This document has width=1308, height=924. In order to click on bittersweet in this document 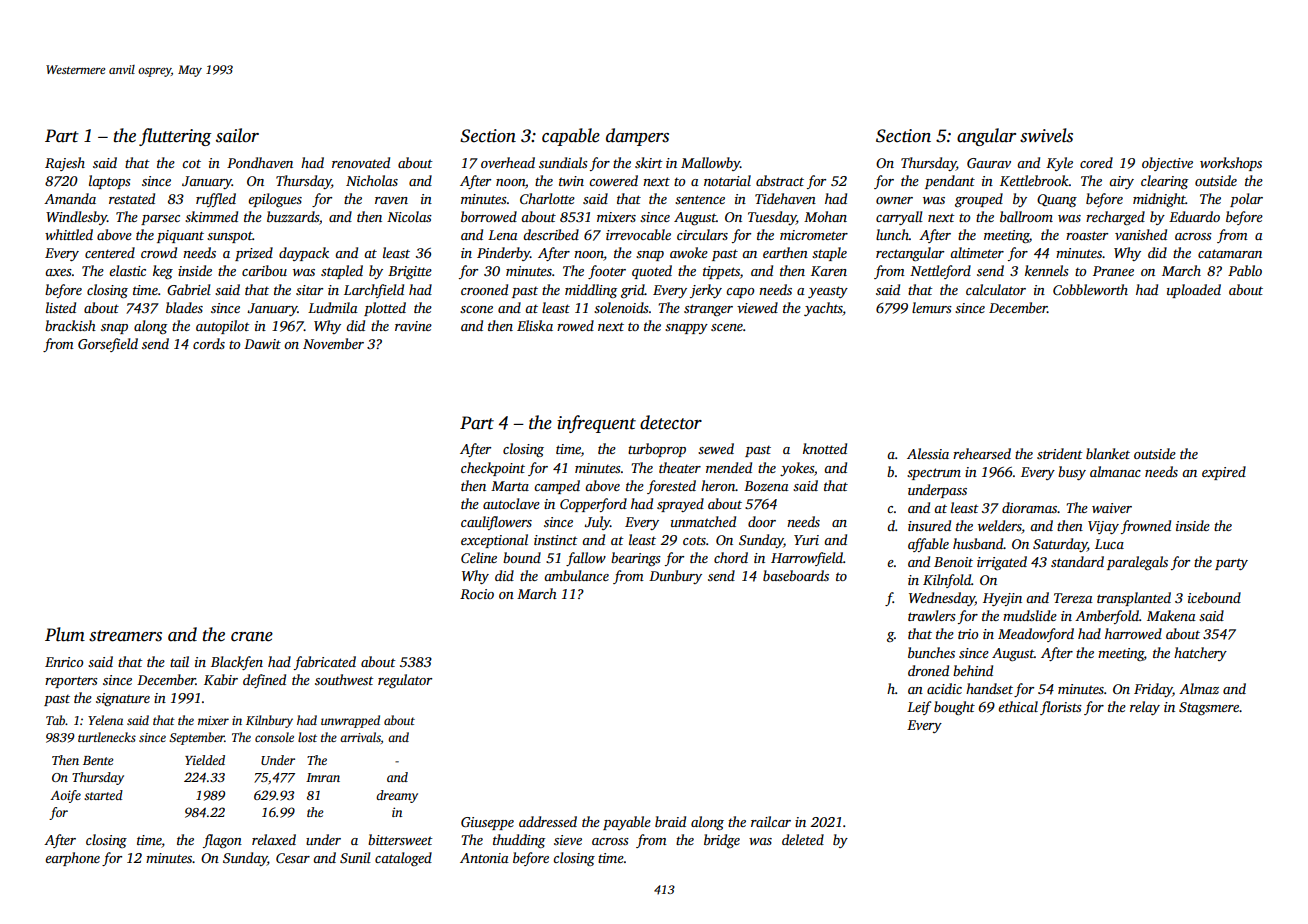, I will do `click(400, 839)`.
